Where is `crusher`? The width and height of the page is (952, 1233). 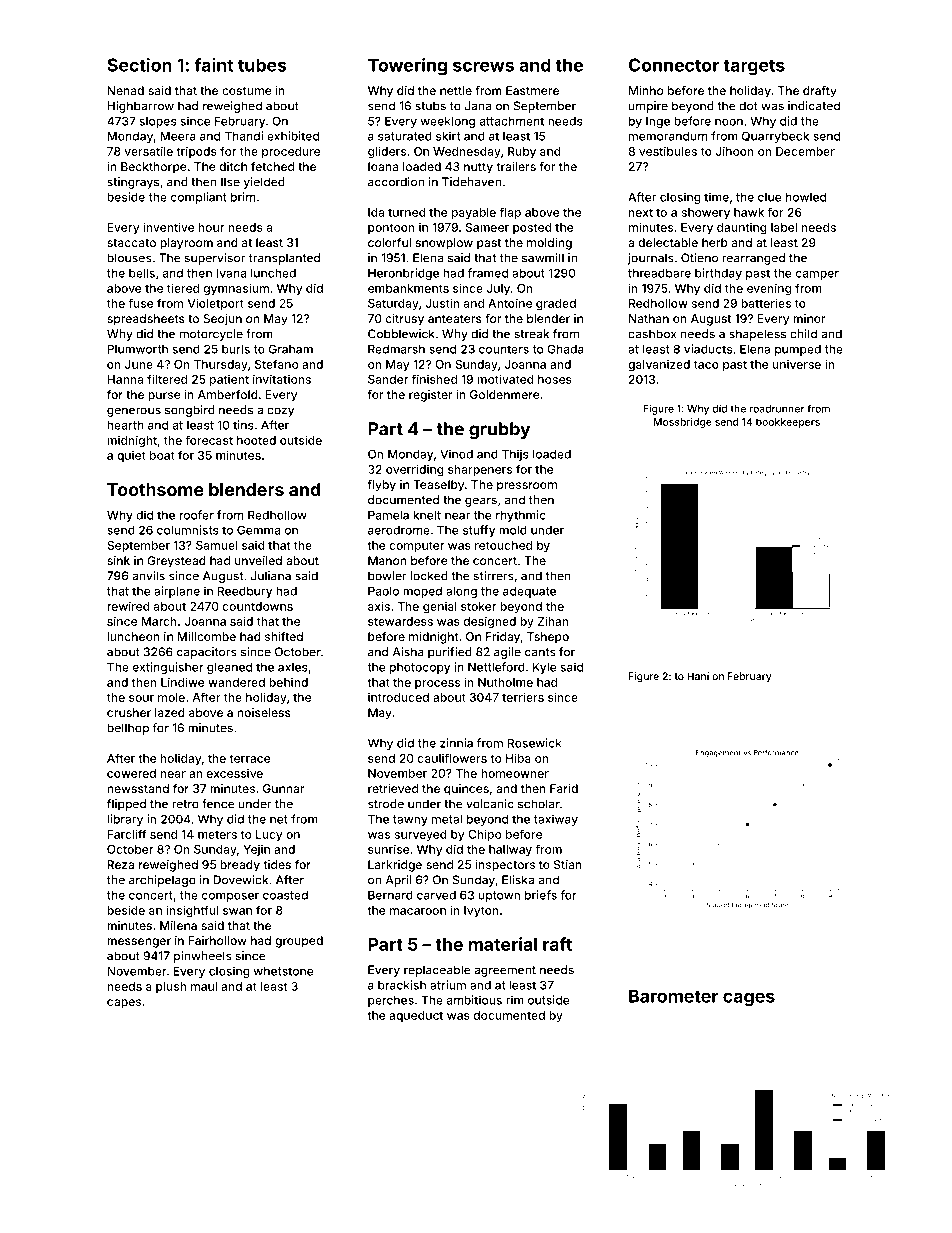 crusher is located at coordinates (129, 712).
